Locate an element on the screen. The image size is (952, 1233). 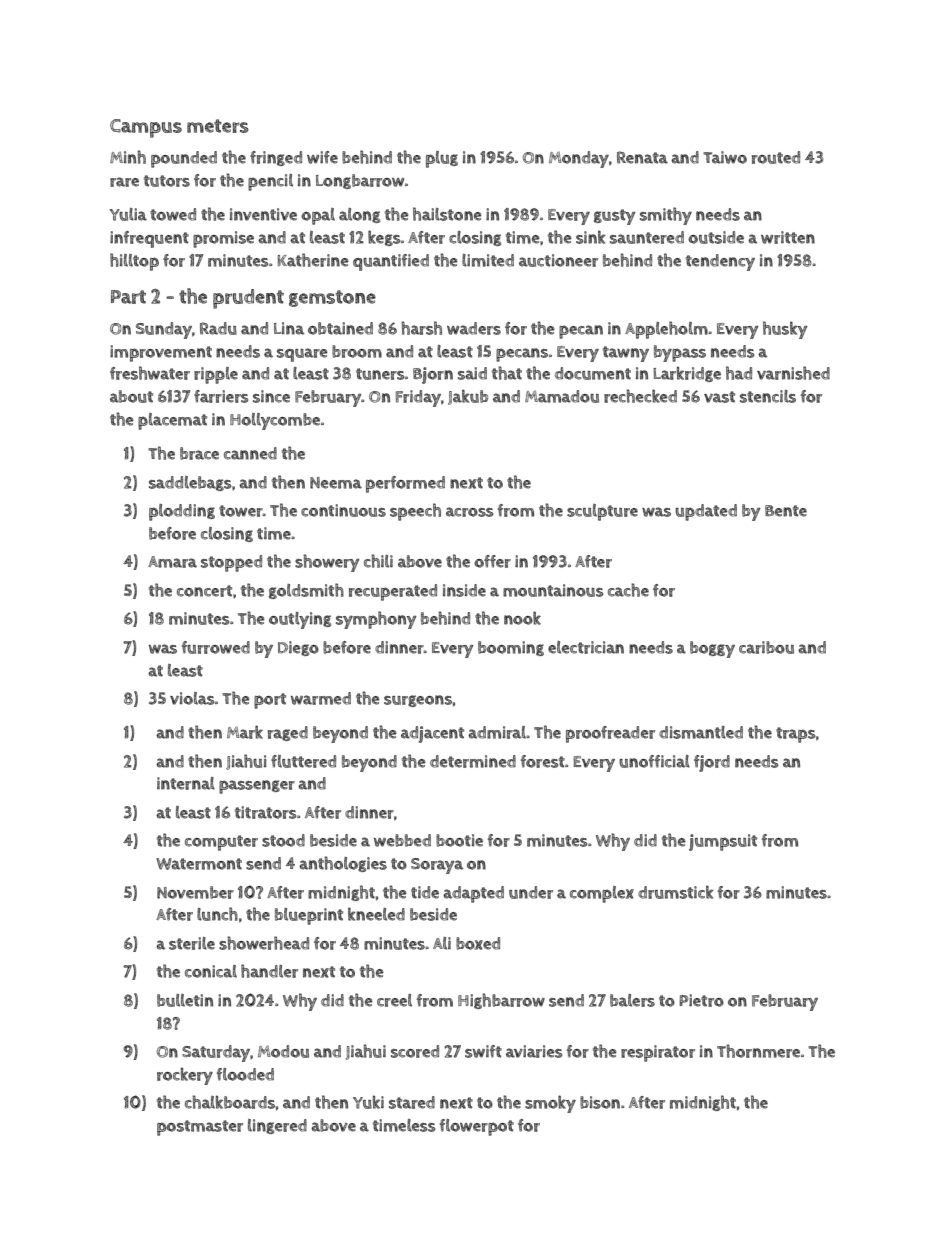
husky is located at coordinates (785, 330).
